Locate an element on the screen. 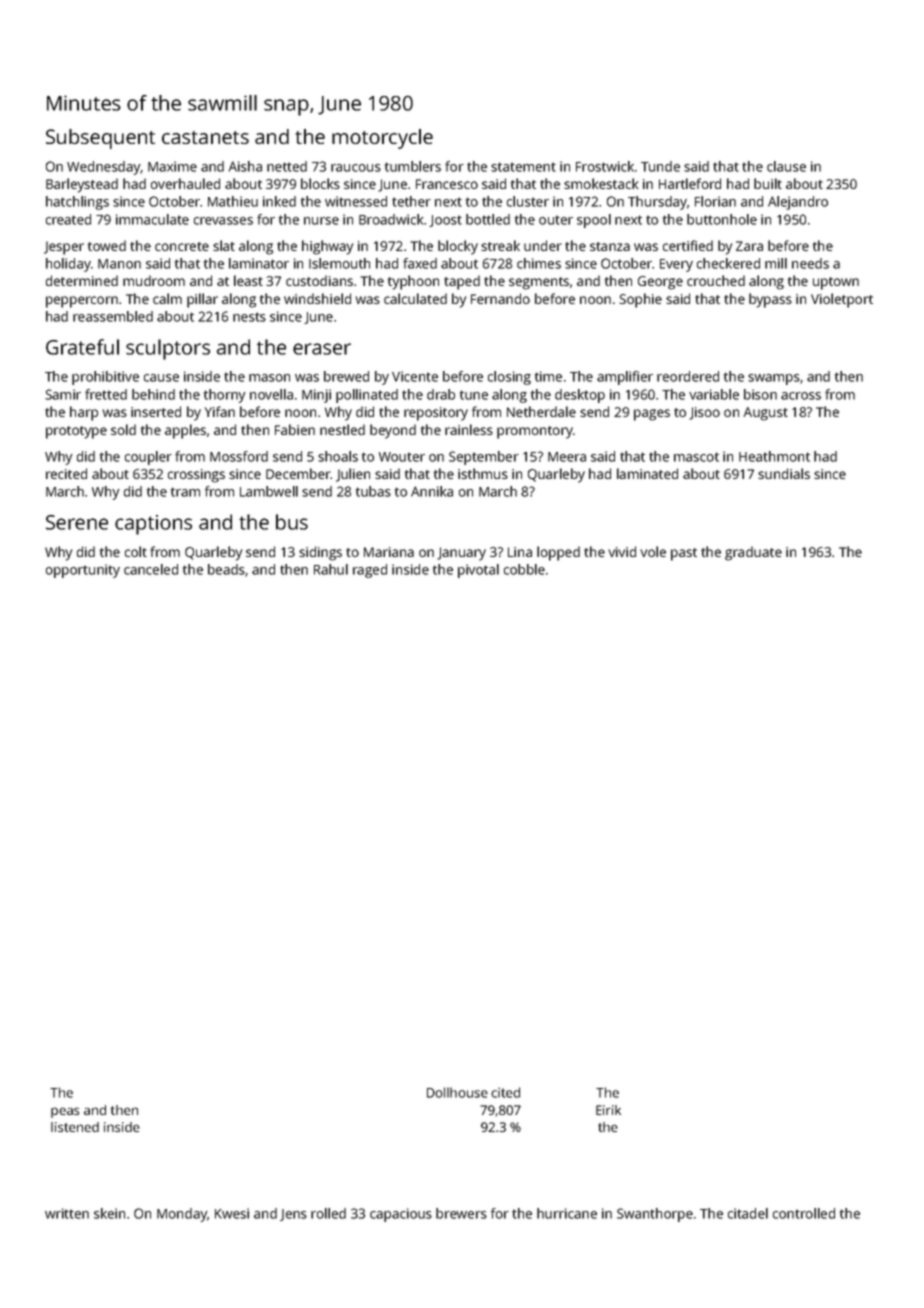  Eirik is located at coordinates (608, 1110).
